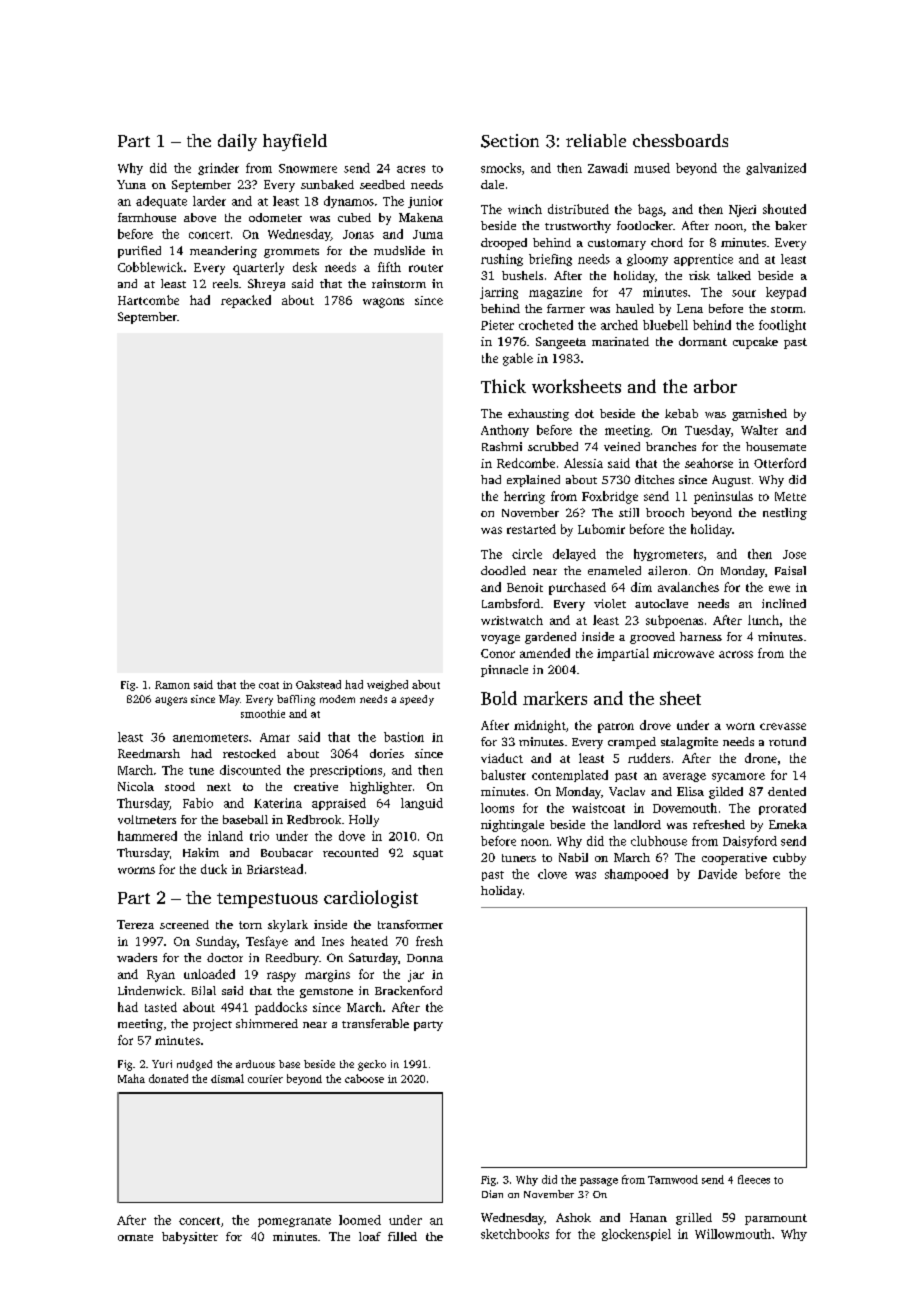 This document has width=924, height=1308. Describe the element at coordinates (172, 685) in the document. I see `Ramon` at that location.
